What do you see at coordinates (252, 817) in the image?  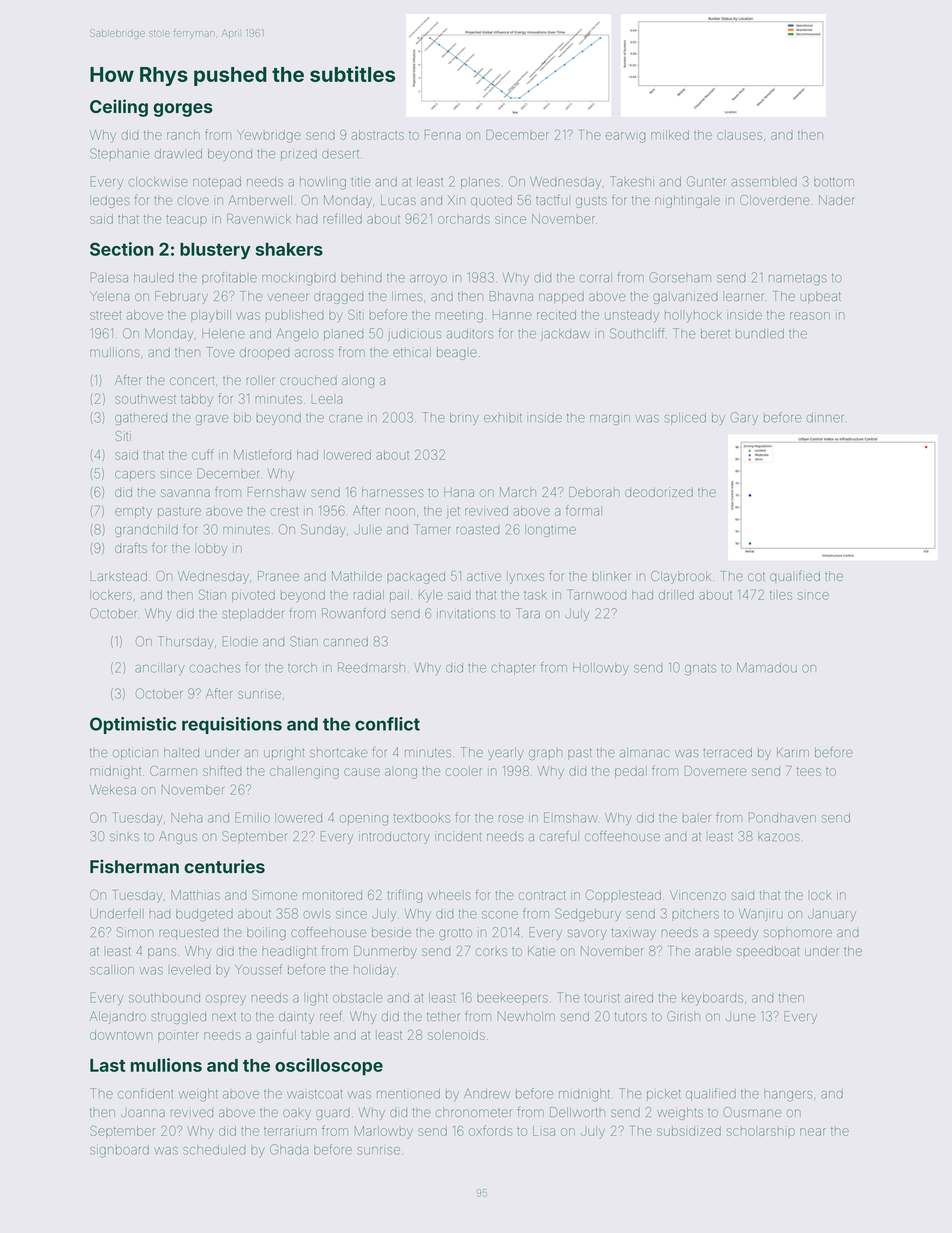 I see `Emilio` at bounding box center [252, 817].
